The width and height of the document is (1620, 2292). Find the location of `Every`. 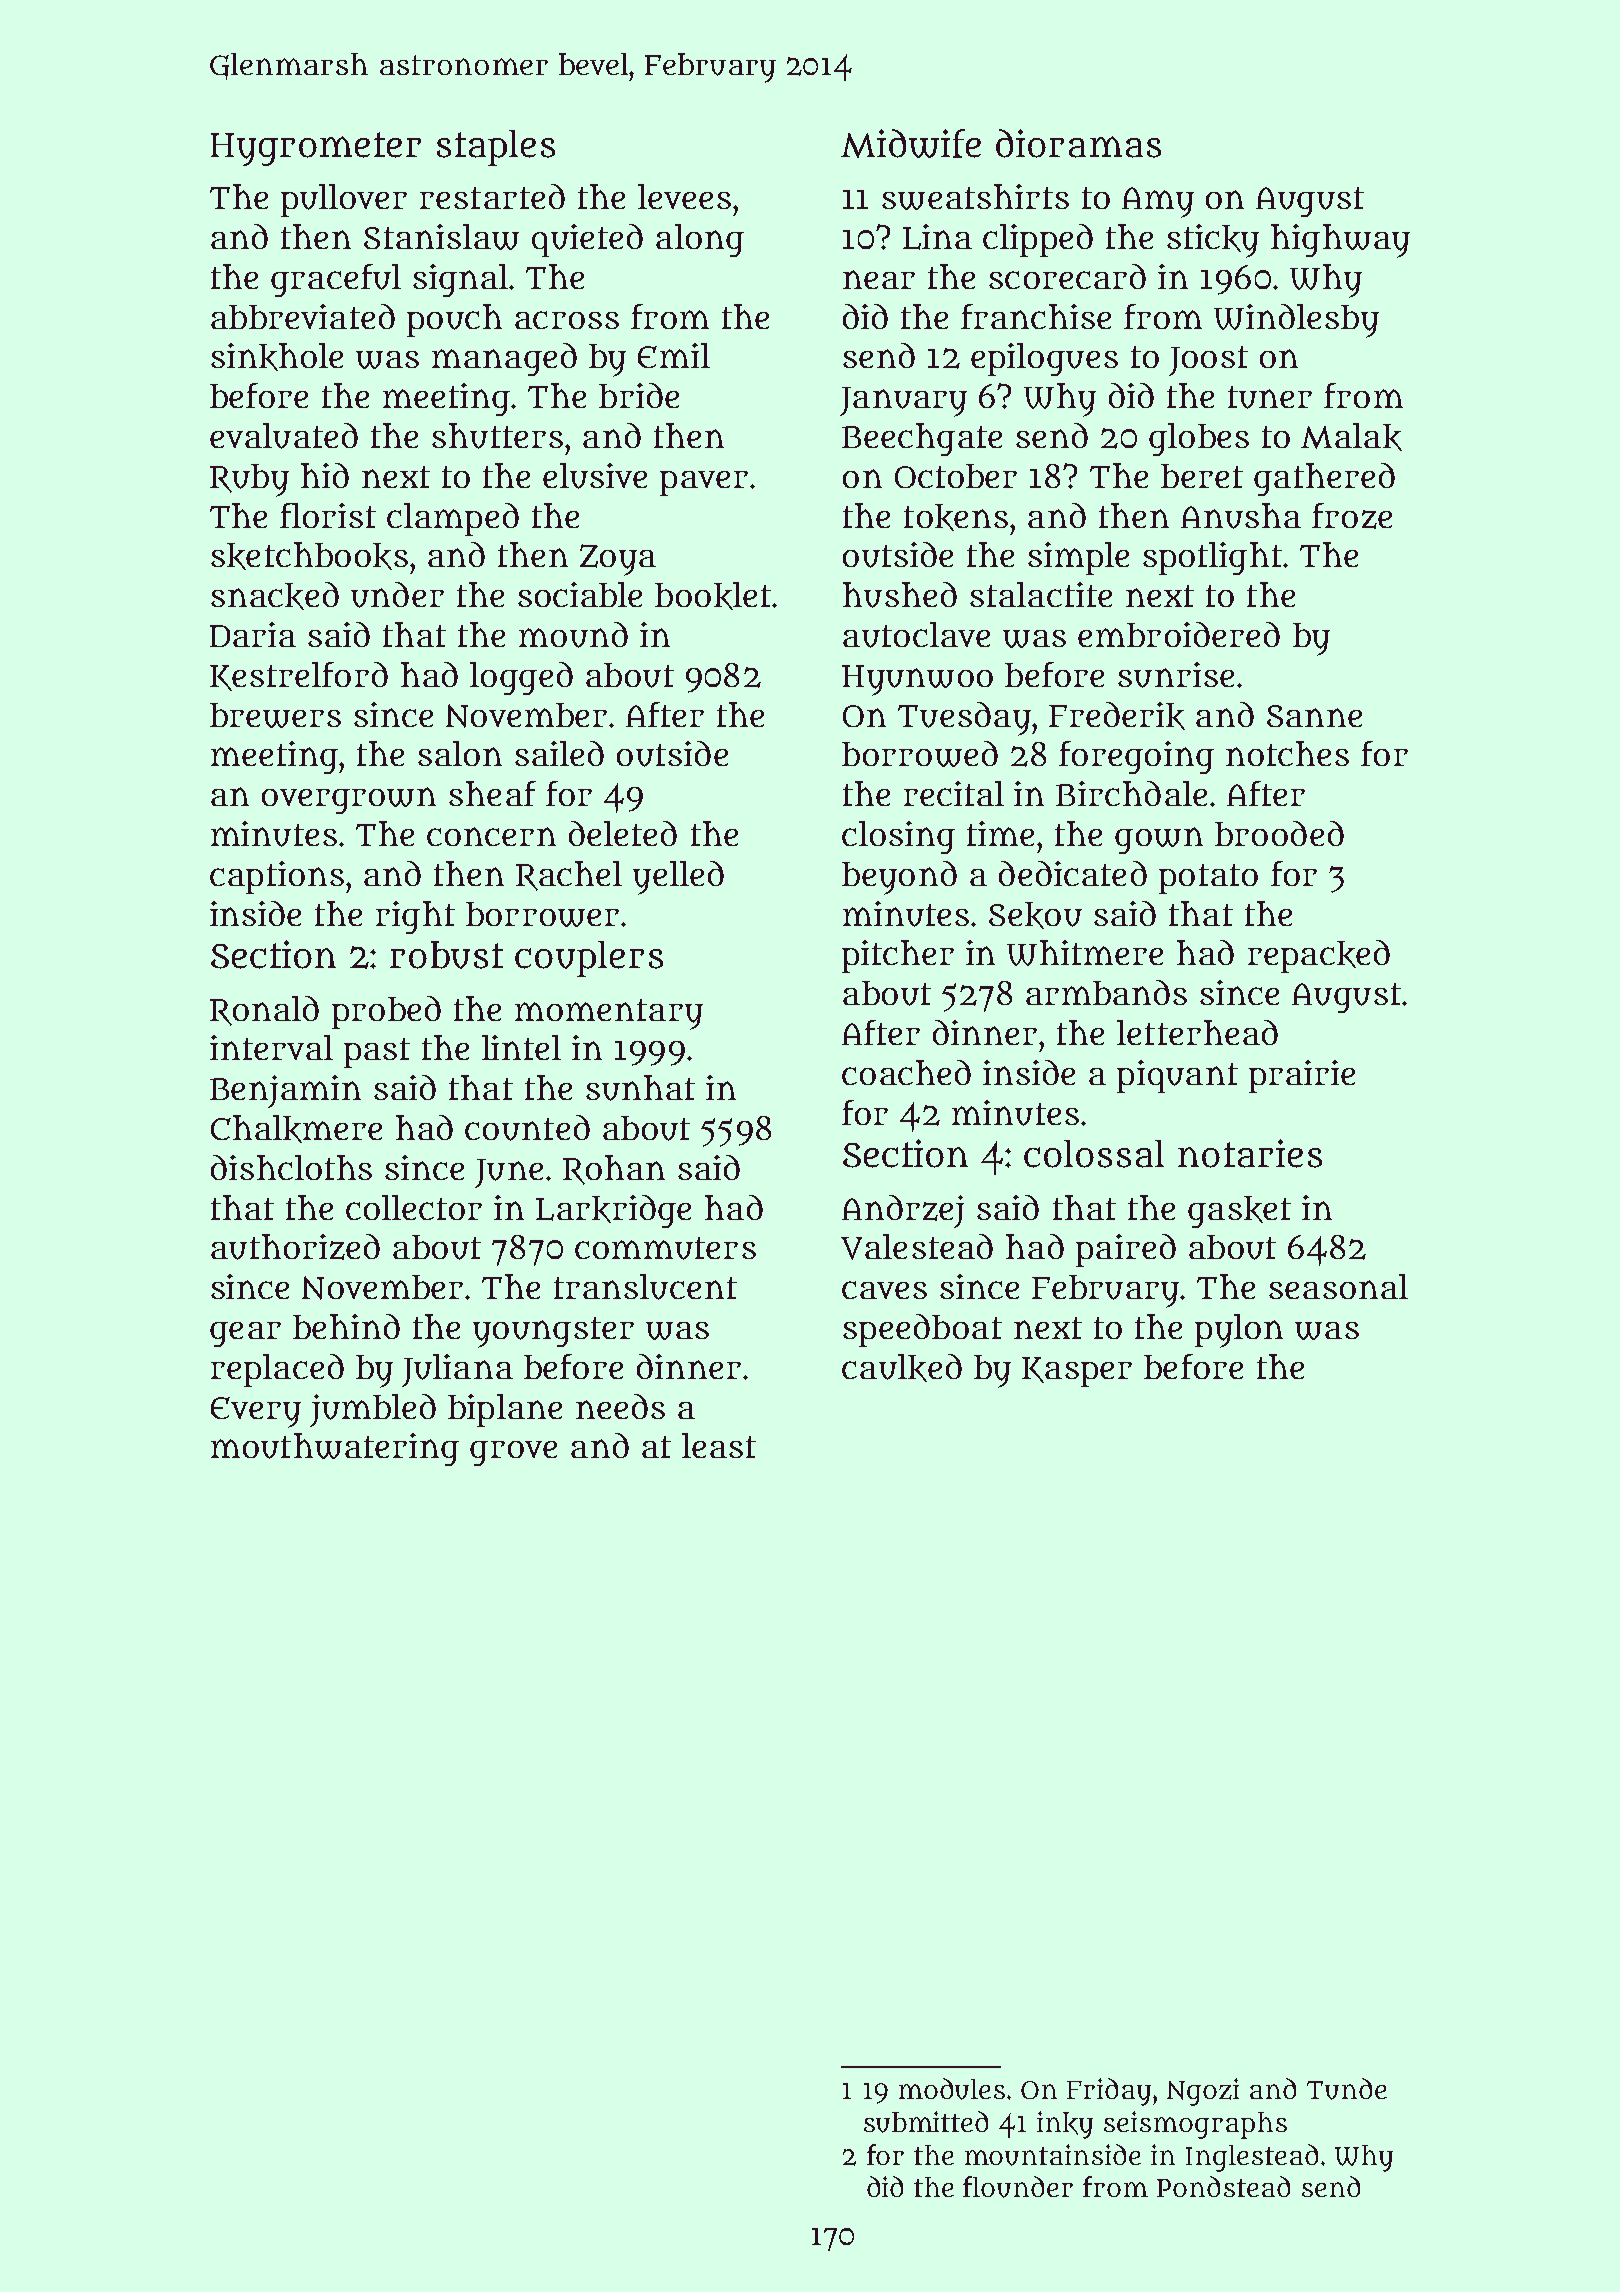

Every is located at coordinates (256, 1412).
